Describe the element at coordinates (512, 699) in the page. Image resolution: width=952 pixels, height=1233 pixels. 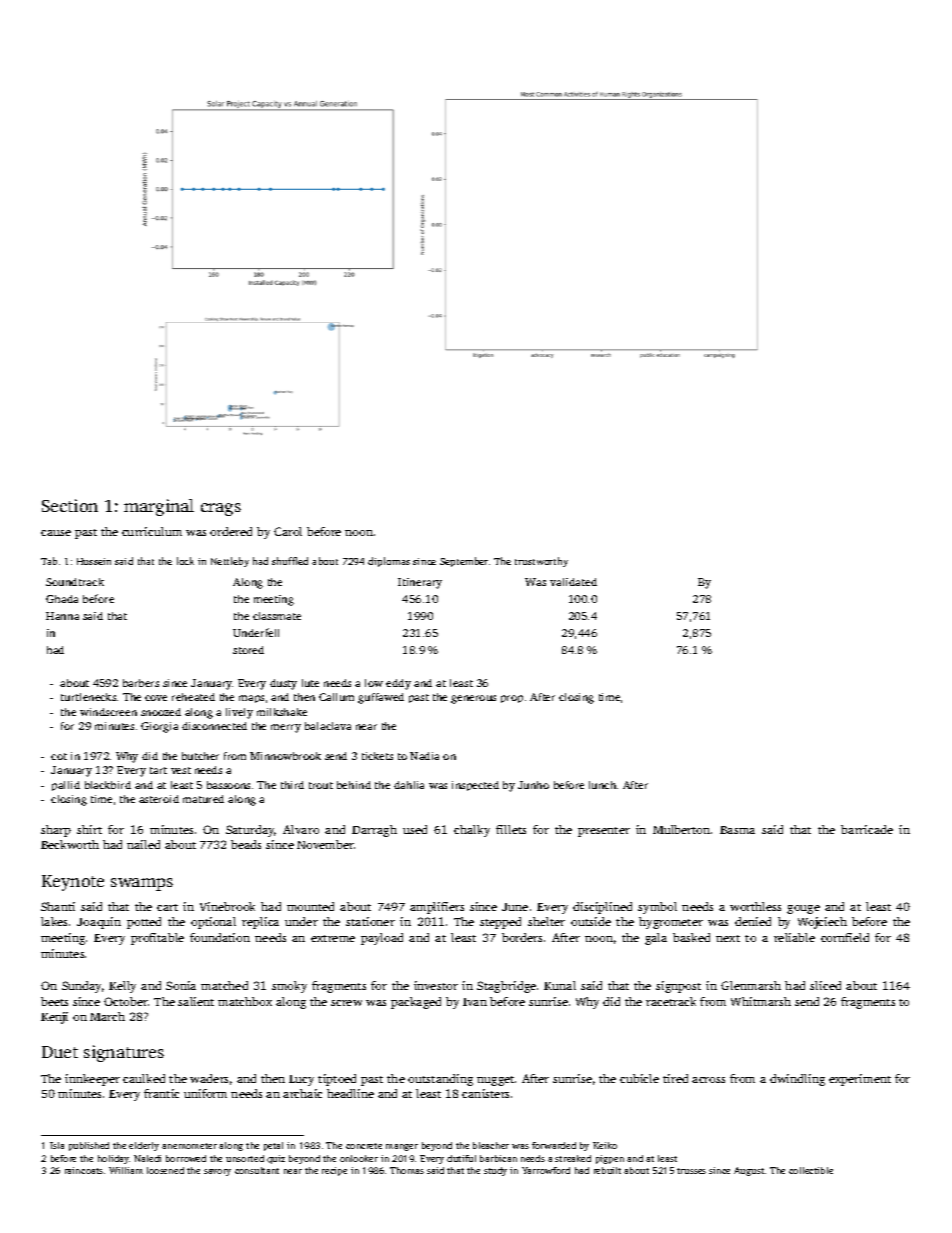
I see `prop` at that location.
